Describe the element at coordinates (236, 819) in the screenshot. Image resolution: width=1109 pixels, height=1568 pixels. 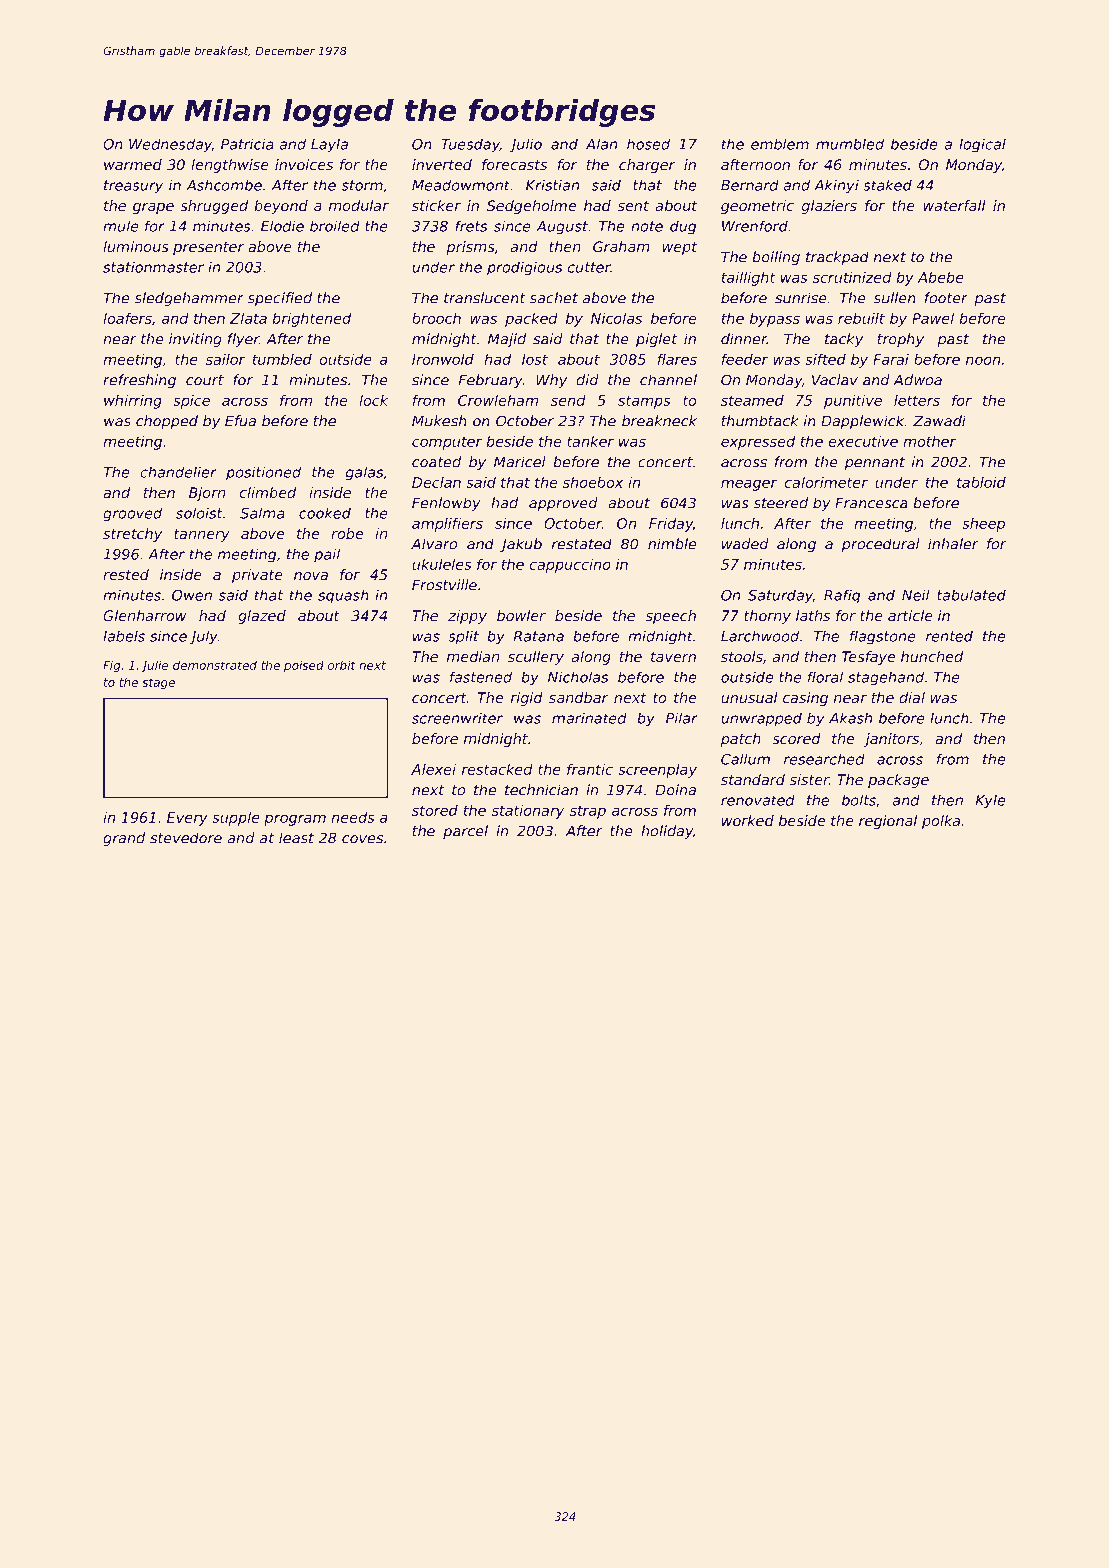
I see `supple` at that location.
